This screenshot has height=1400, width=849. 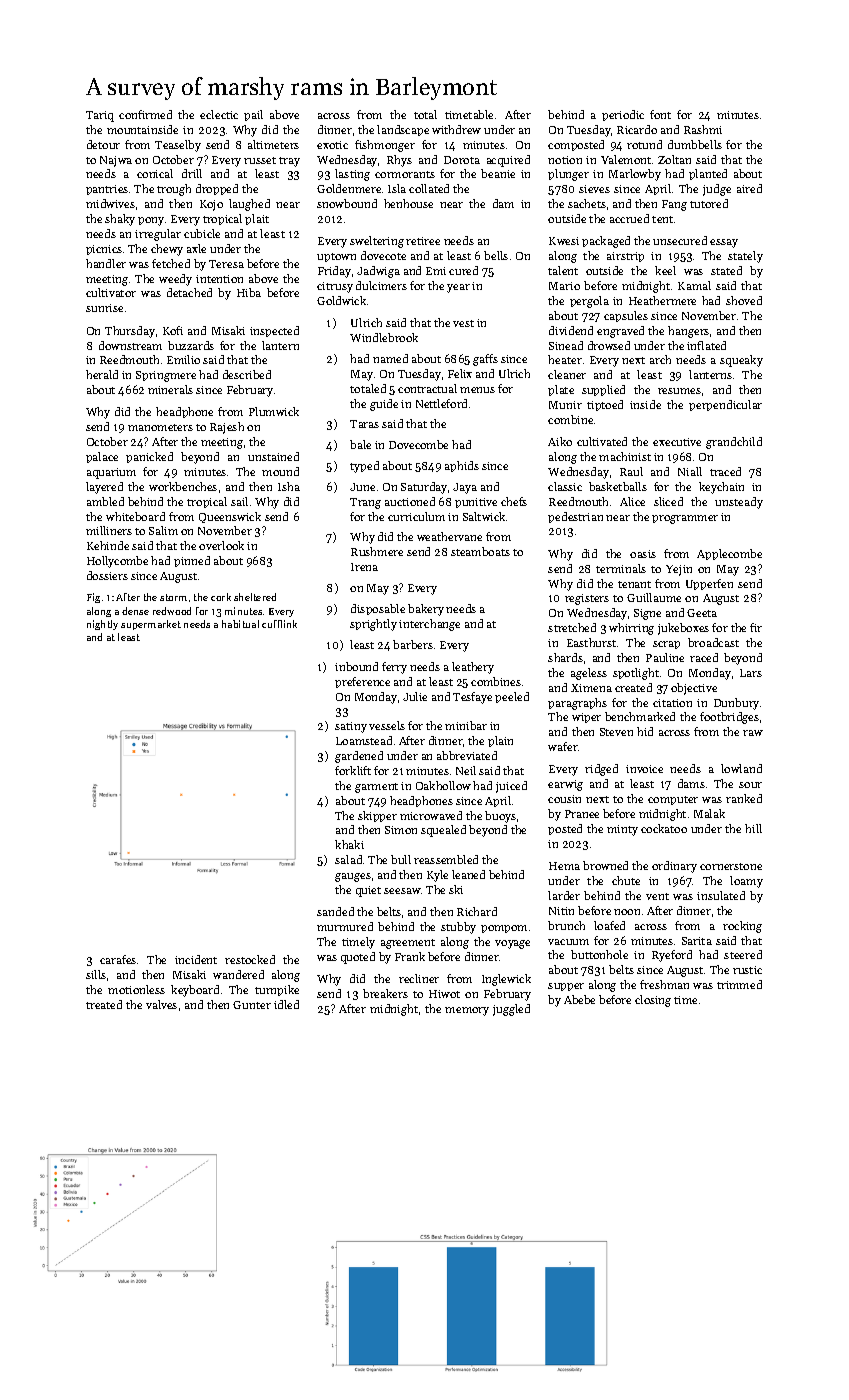 What do you see at coordinates (219, 114) in the screenshot?
I see `eclectic` at bounding box center [219, 114].
